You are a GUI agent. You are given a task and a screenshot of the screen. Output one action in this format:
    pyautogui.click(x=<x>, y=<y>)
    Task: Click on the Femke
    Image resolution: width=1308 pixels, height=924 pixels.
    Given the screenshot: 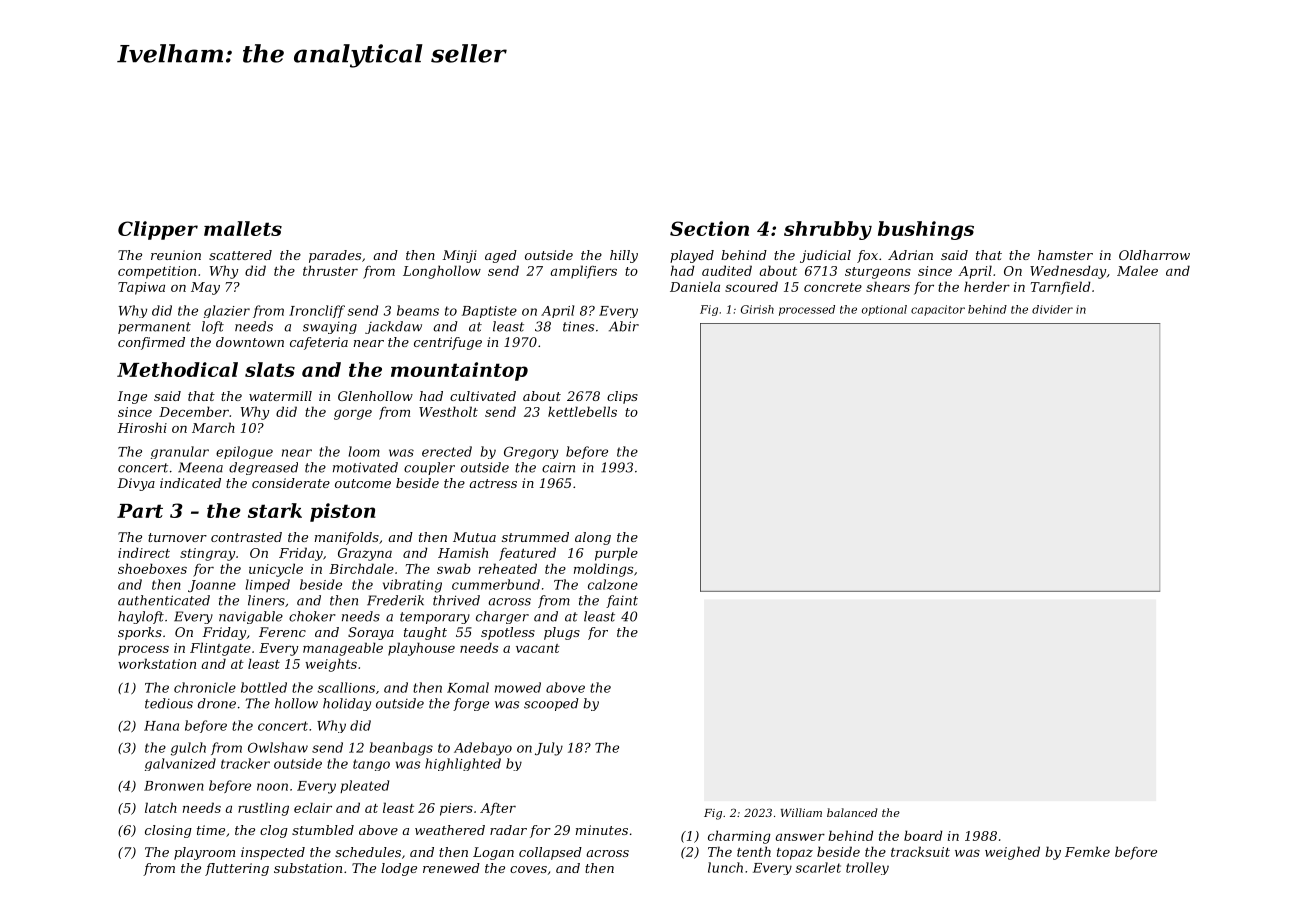 What is the action you would take?
    pyautogui.click(x=1087, y=851)
